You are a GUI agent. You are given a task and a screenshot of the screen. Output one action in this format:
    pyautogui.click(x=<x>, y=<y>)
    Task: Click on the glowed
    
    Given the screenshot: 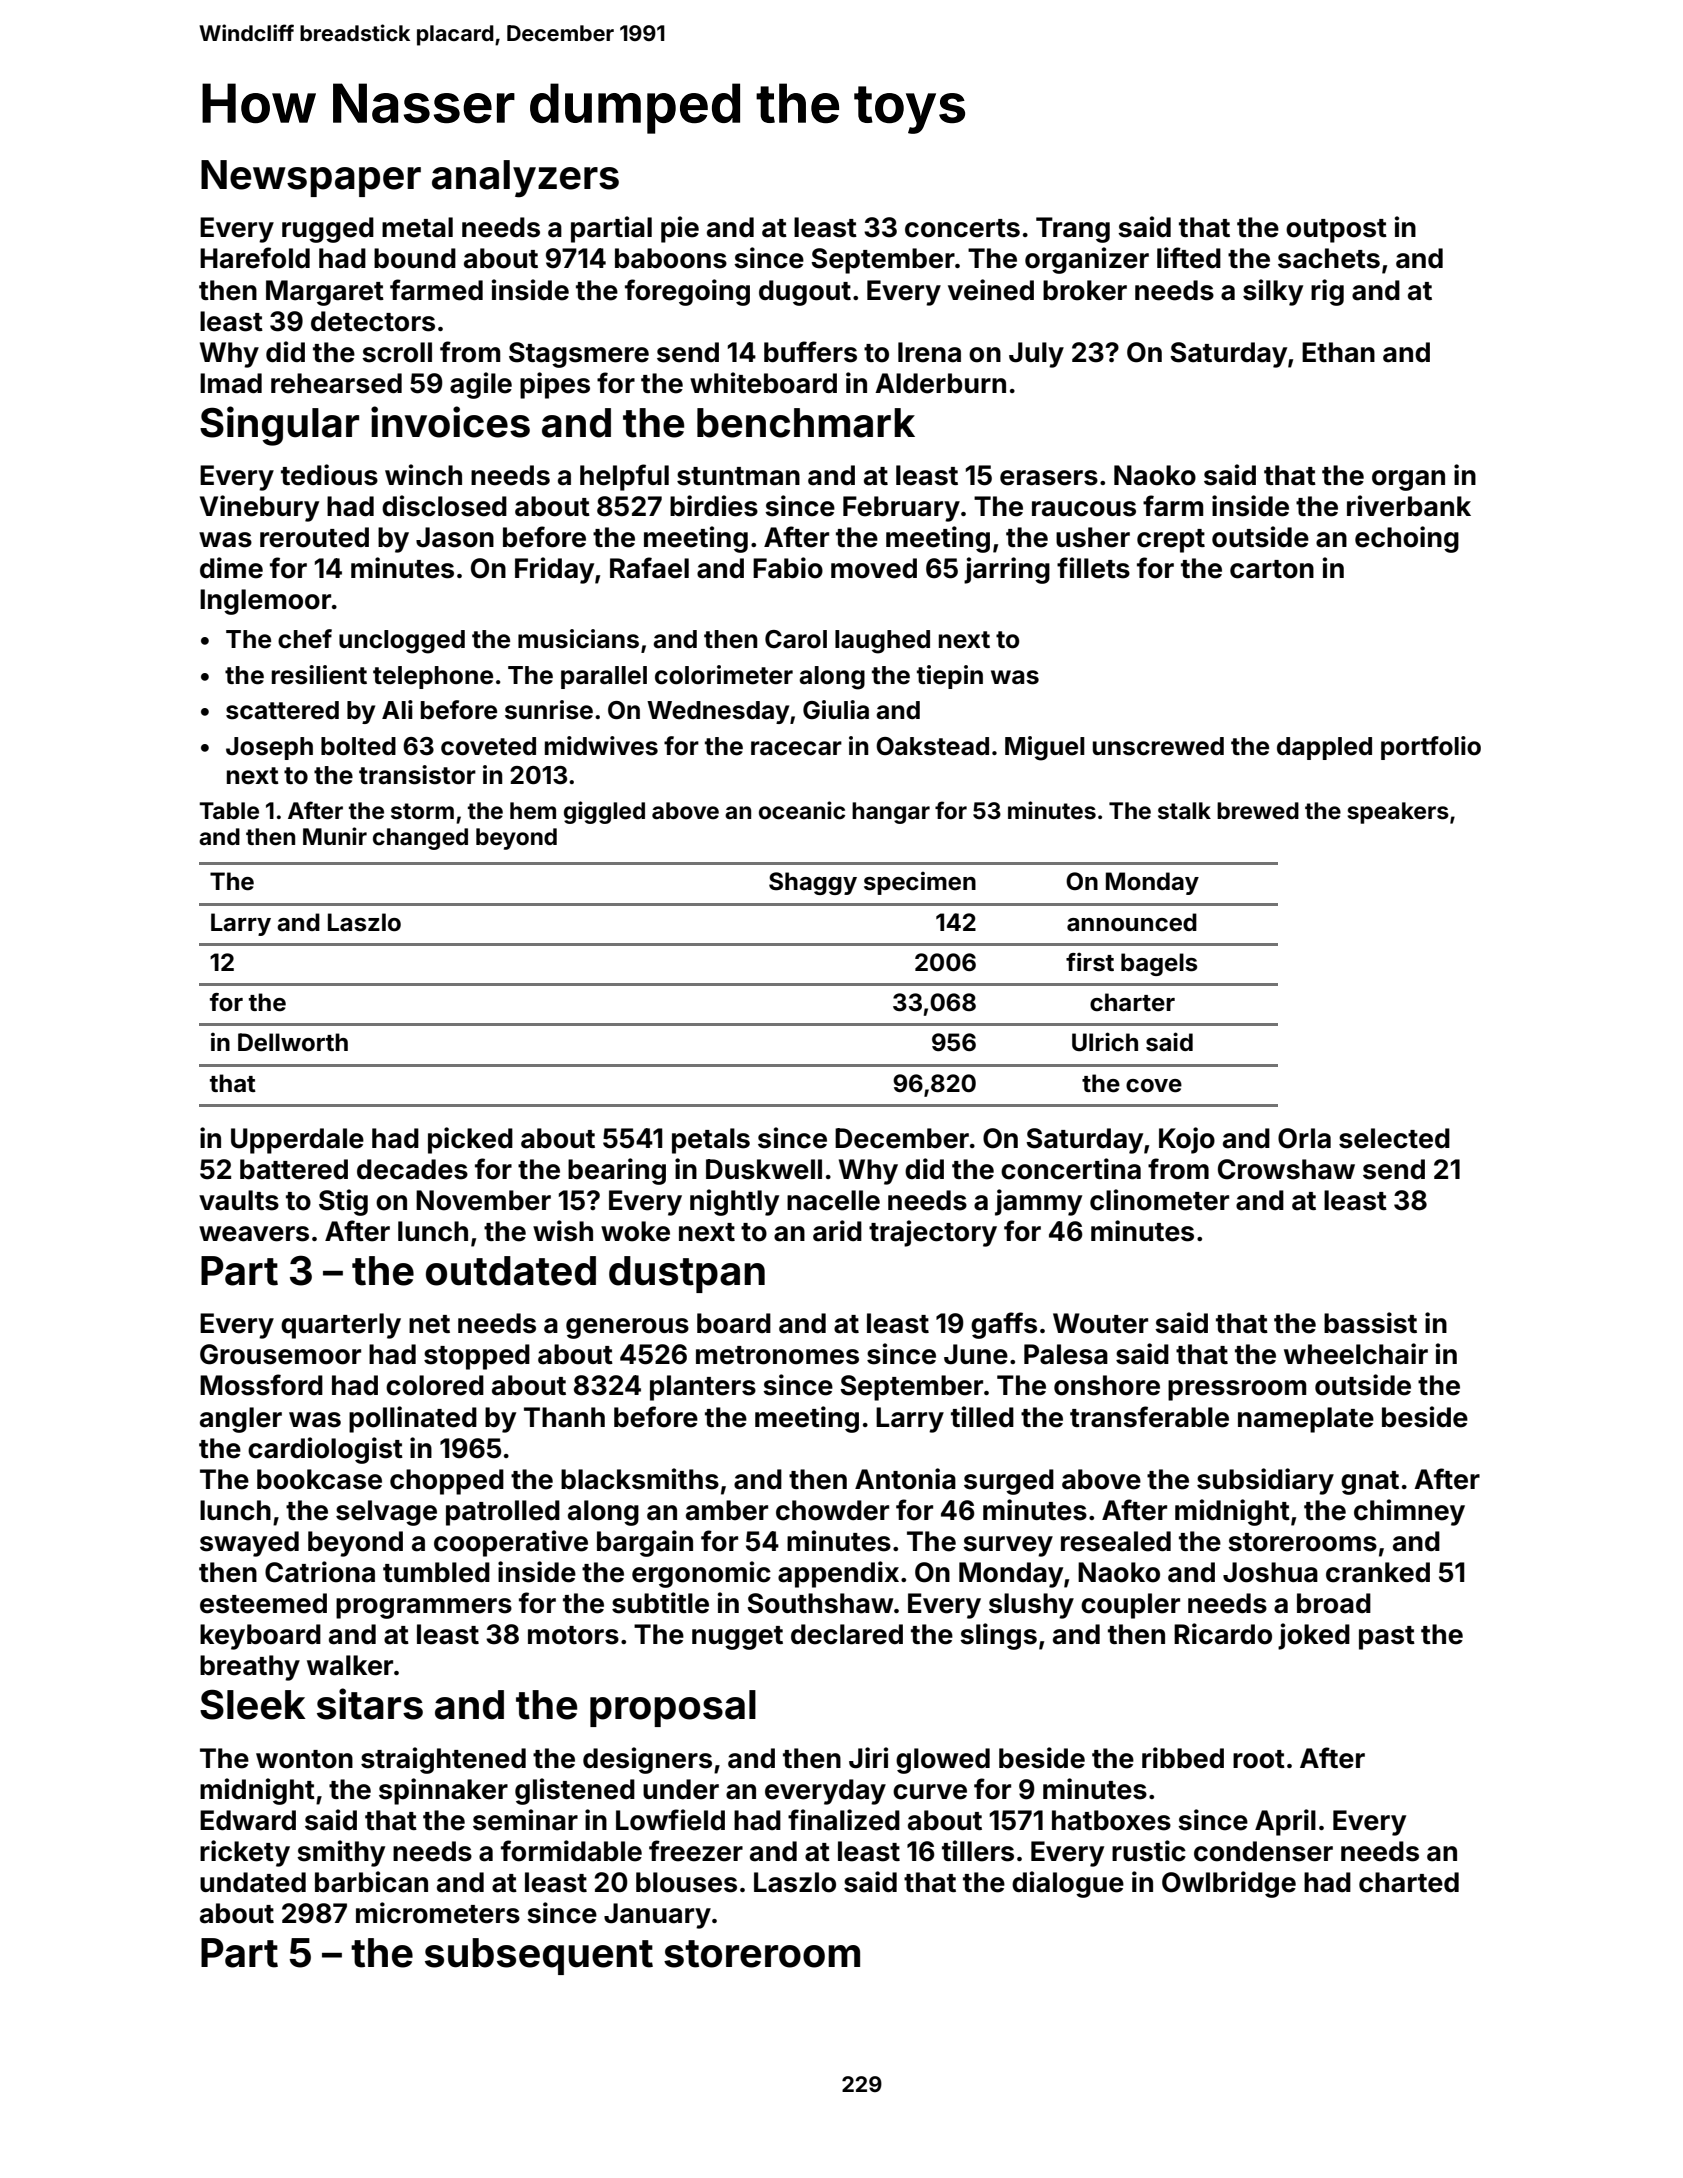 What is the action you would take?
    pyautogui.click(x=943, y=1761)
